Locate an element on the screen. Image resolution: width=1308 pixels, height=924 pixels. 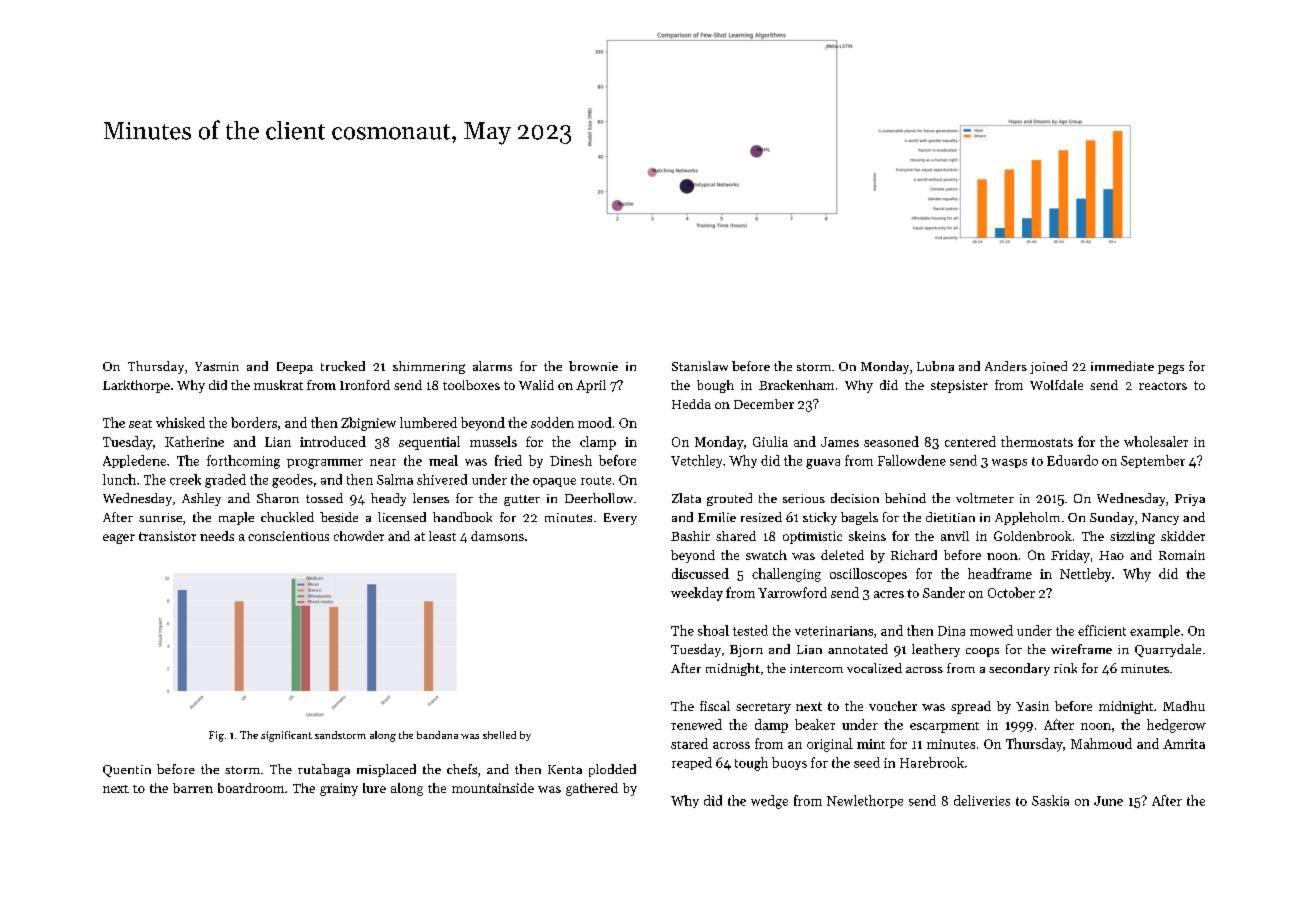
Vetchley is located at coordinates (696, 461).
